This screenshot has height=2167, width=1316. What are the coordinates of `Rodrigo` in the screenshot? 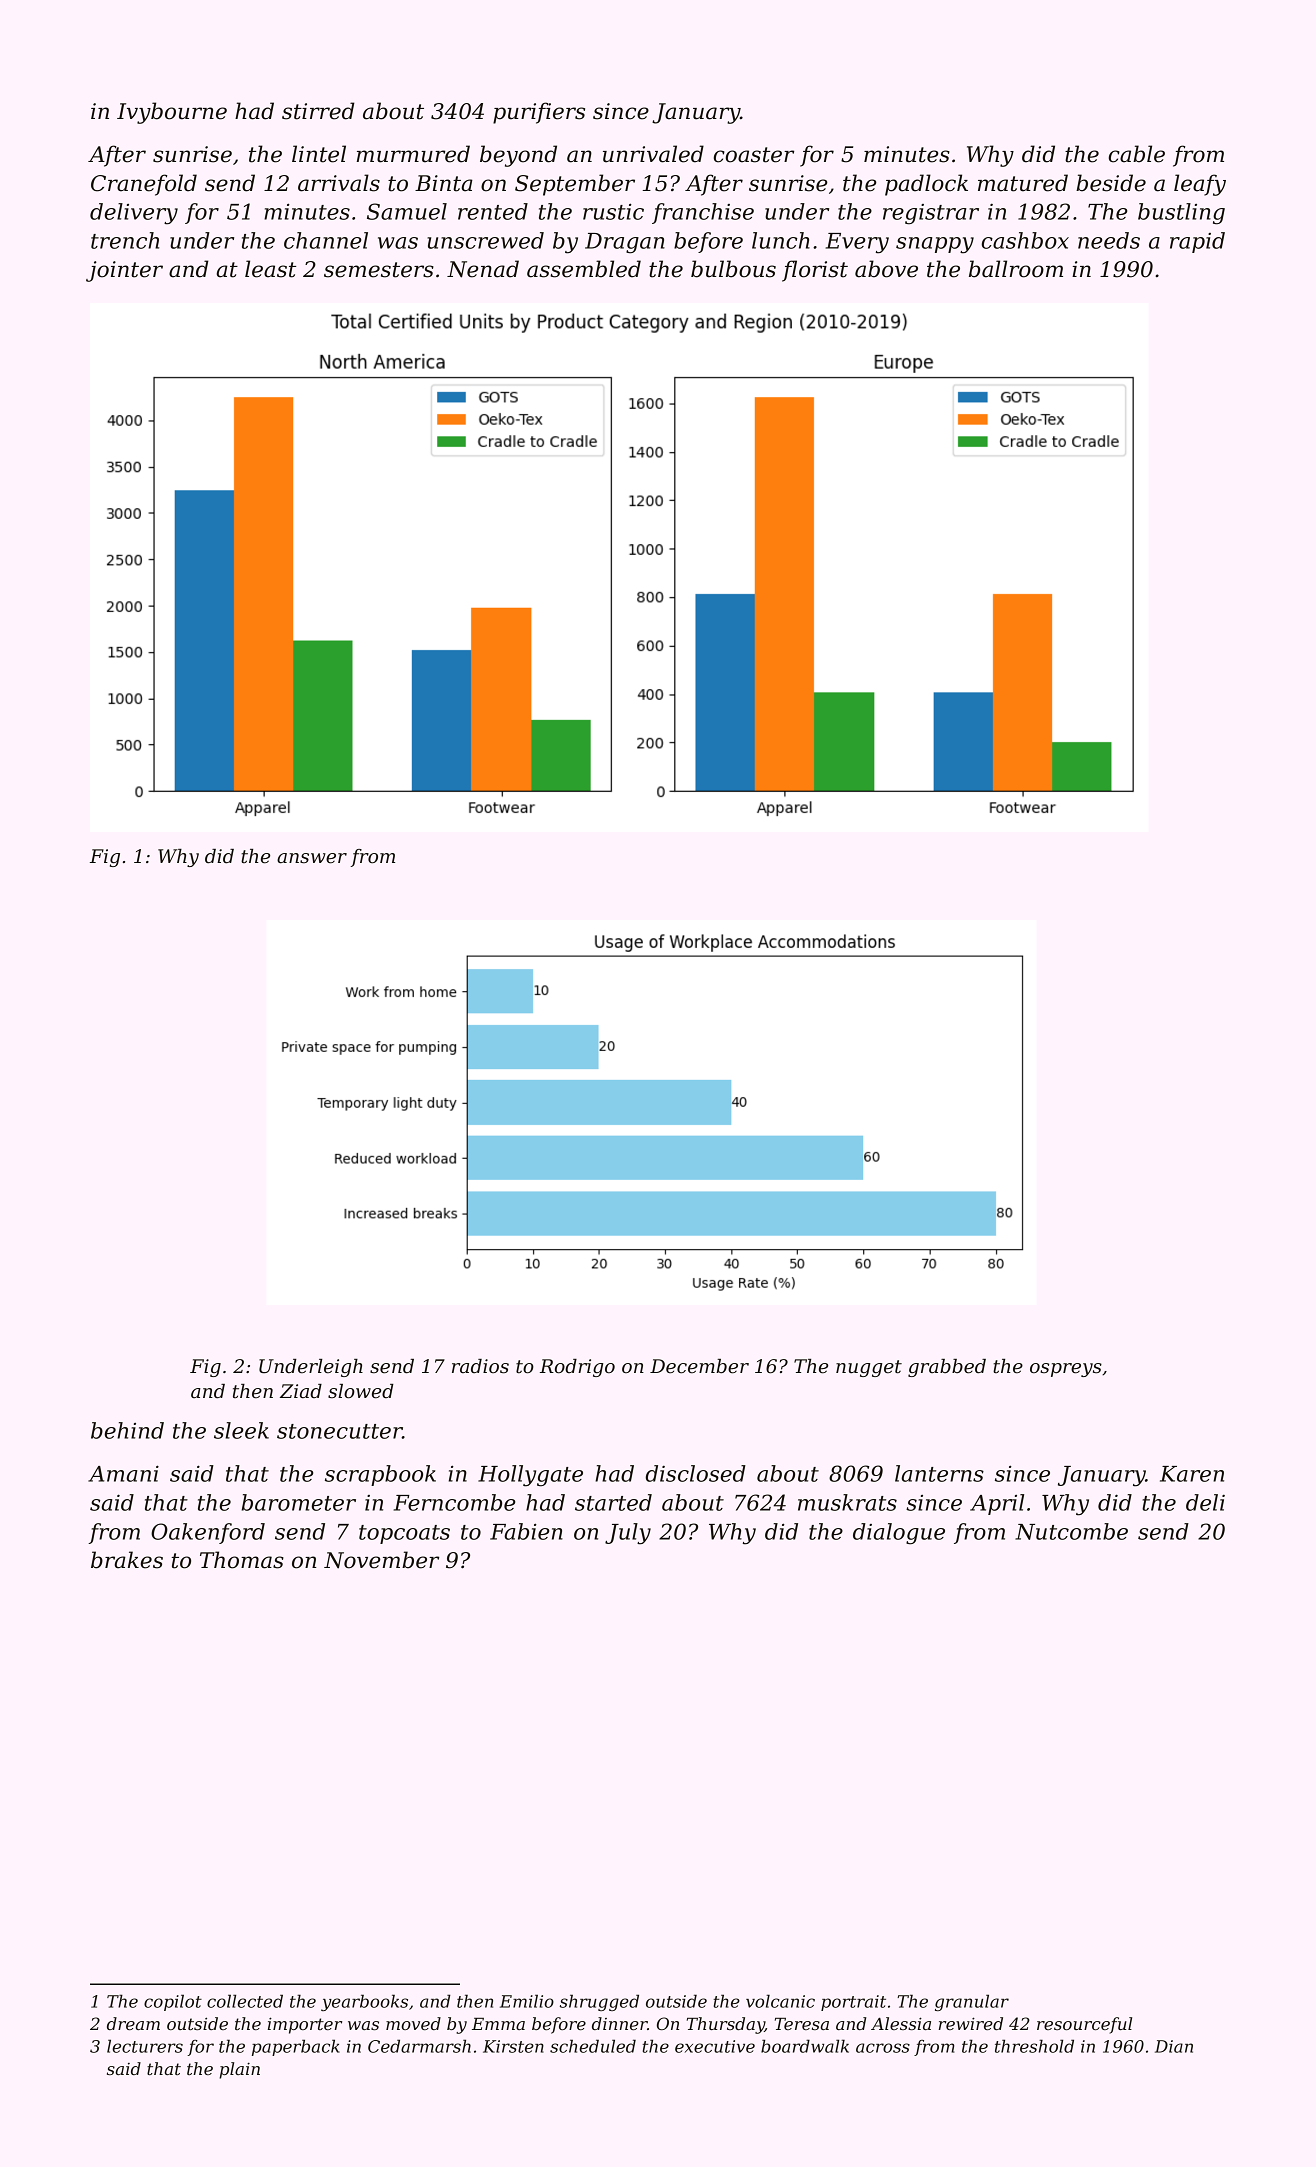 It's located at (577, 1368).
